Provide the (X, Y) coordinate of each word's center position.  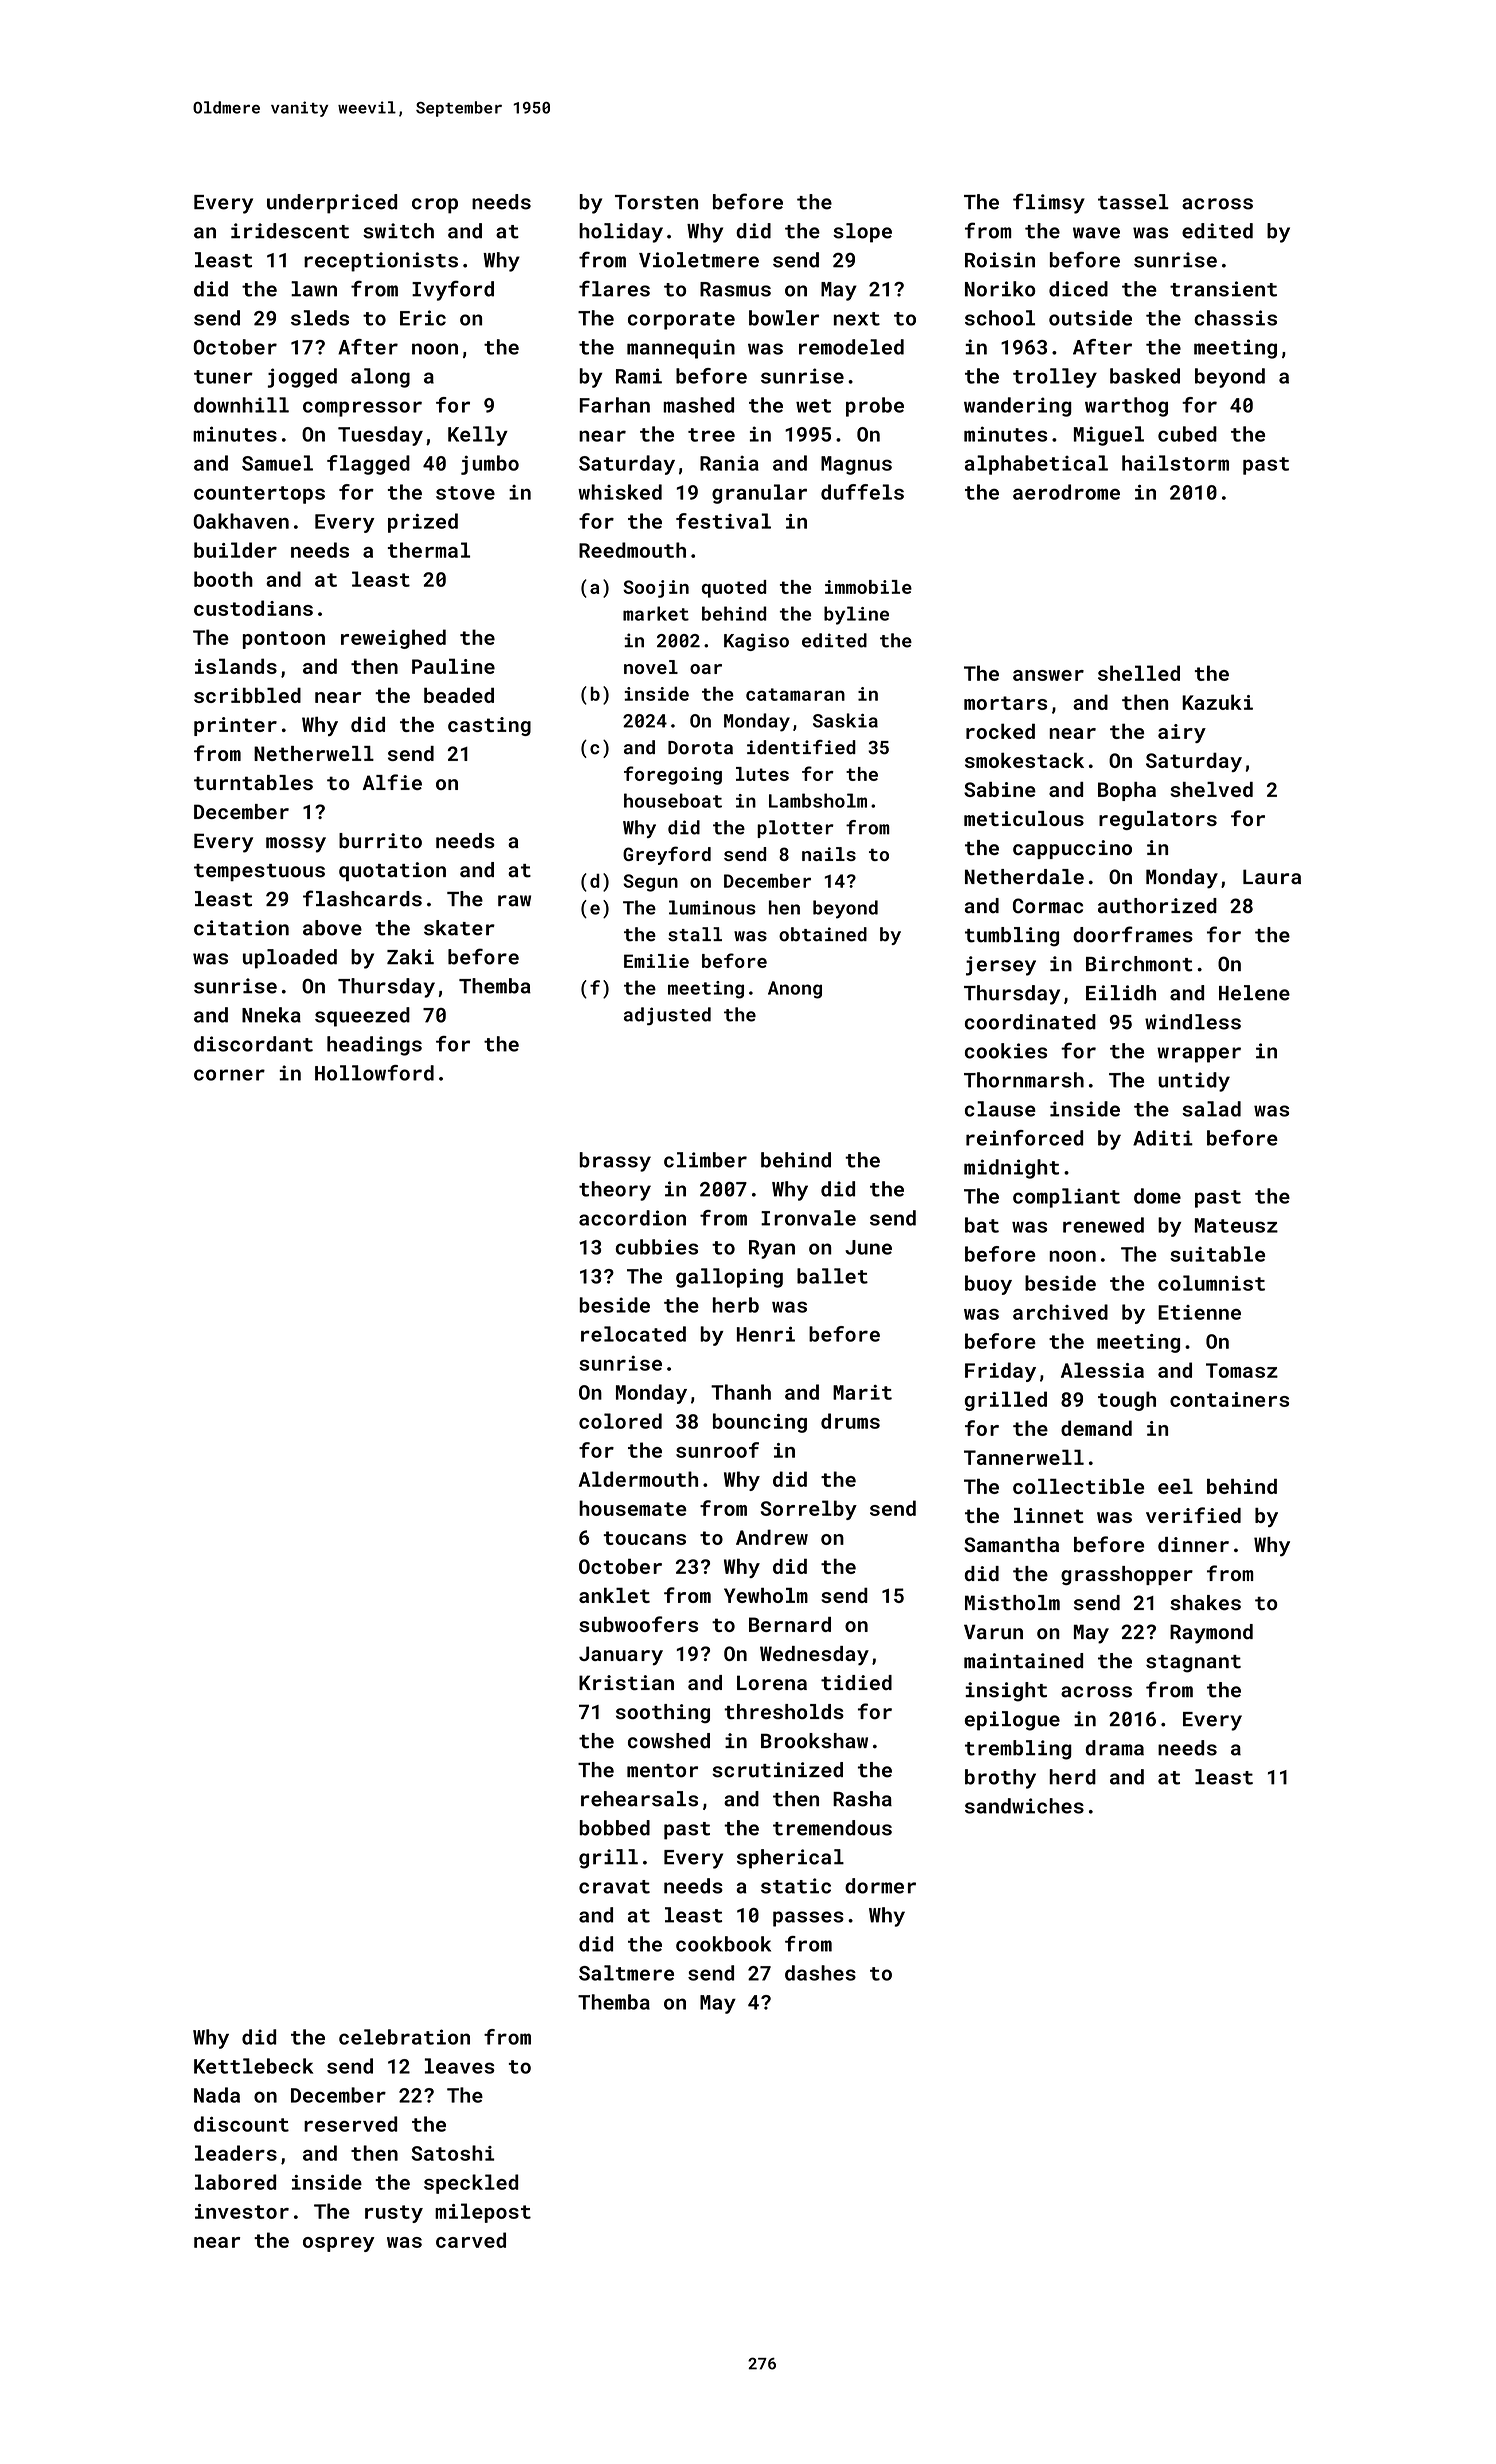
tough (1127, 1401)
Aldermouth (638, 1479)
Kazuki (1217, 702)
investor (242, 2211)
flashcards (362, 898)
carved (471, 2240)
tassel (1133, 202)
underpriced (332, 204)
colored (620, 1421)
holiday (621, 233)
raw (514, 901)
